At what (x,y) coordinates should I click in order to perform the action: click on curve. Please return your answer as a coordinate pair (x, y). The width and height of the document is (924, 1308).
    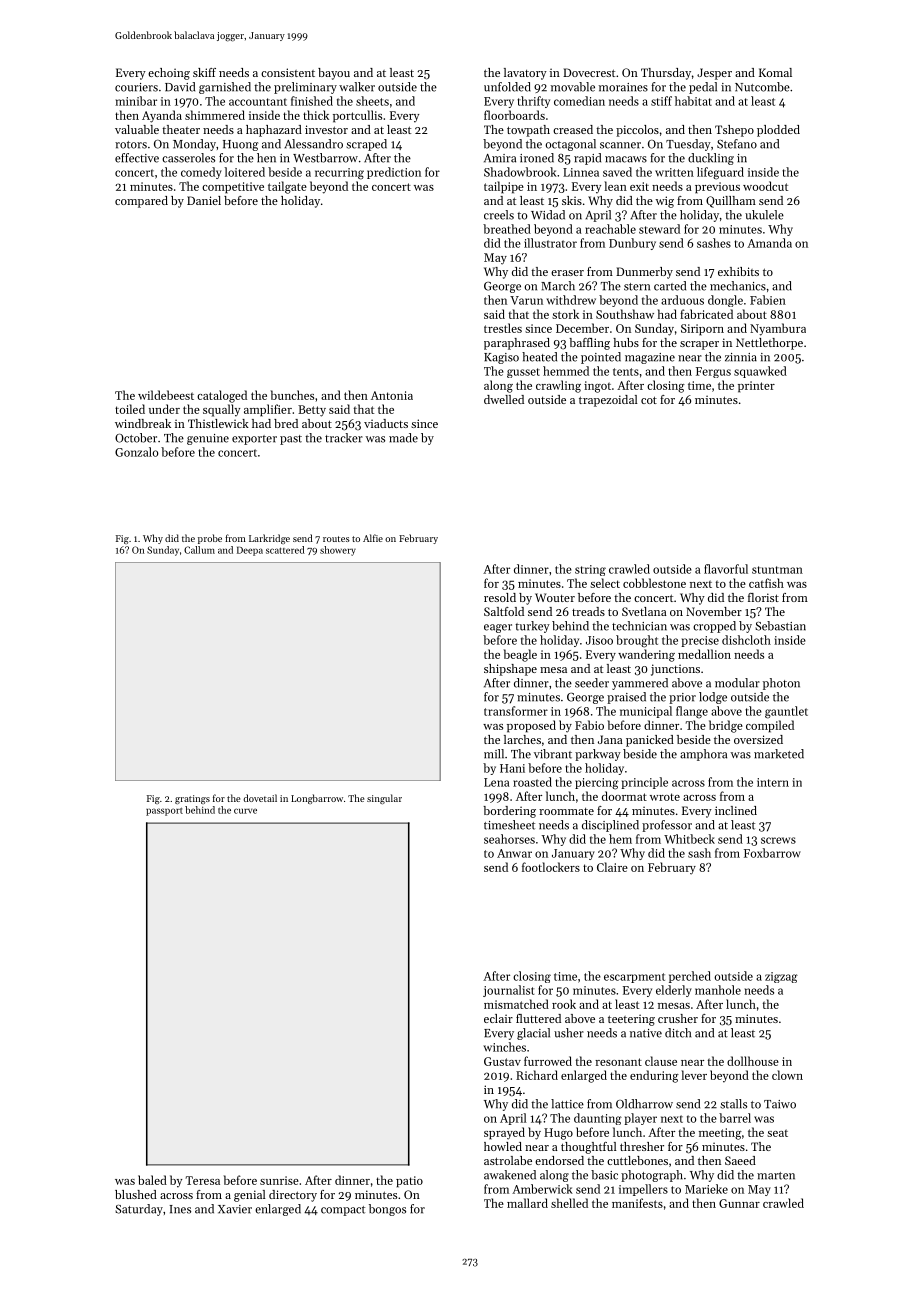
    Looking at the image, I should click on (245, 811).
